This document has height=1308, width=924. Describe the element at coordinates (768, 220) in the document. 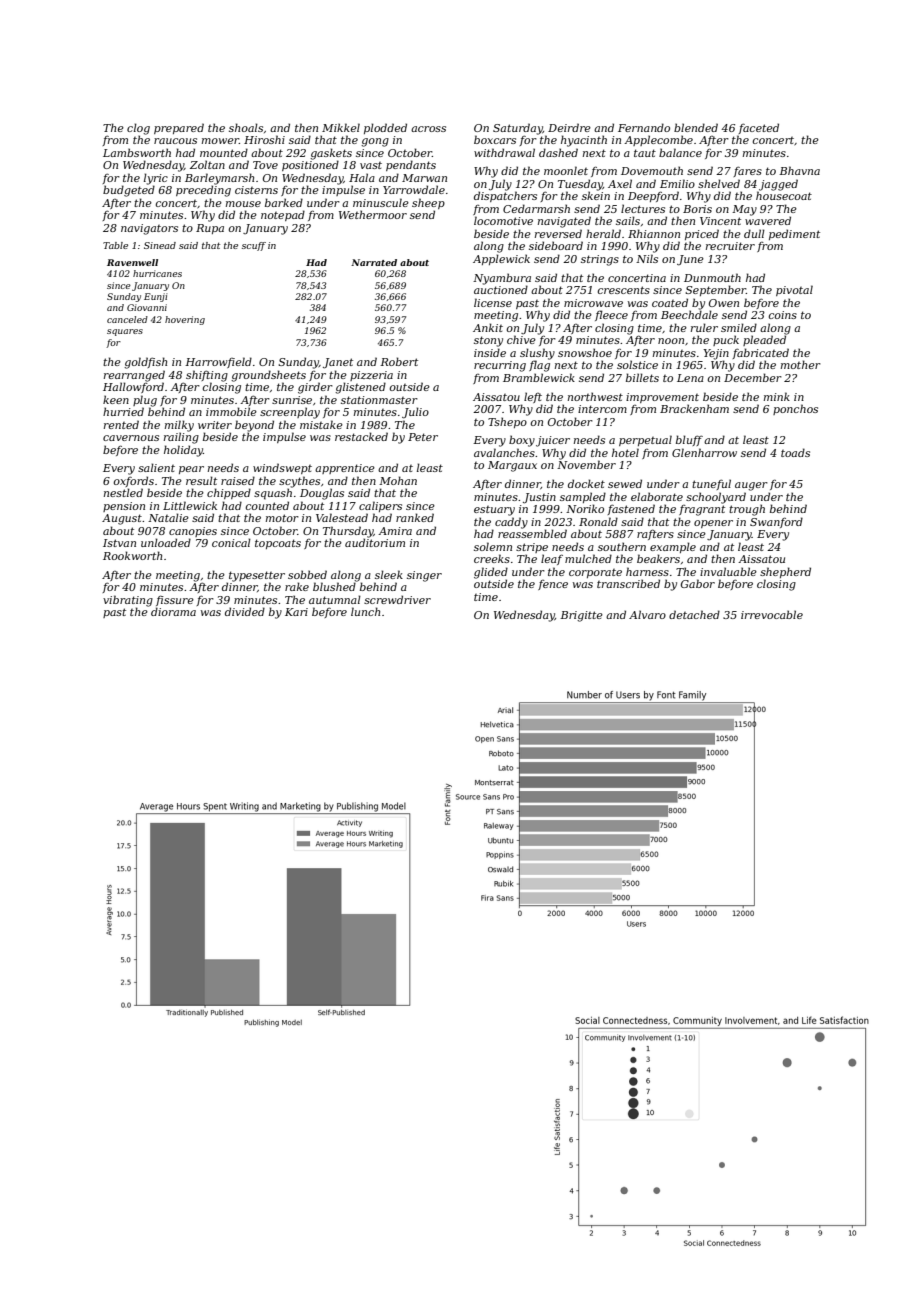

I see `wavered` at that location.
